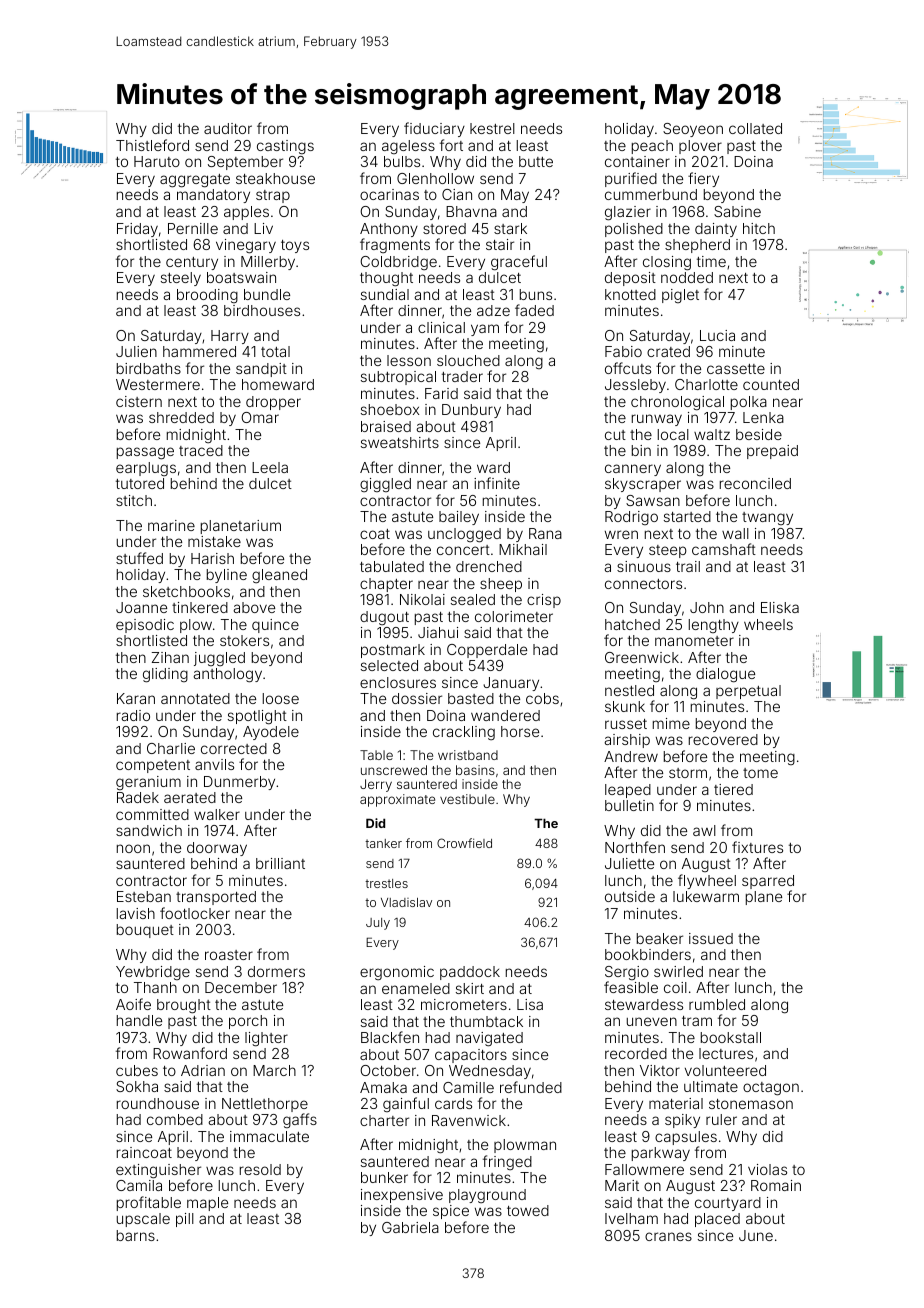 The image size is (924, 1308). I want to click on Seoyeon, so click(693, 130).
